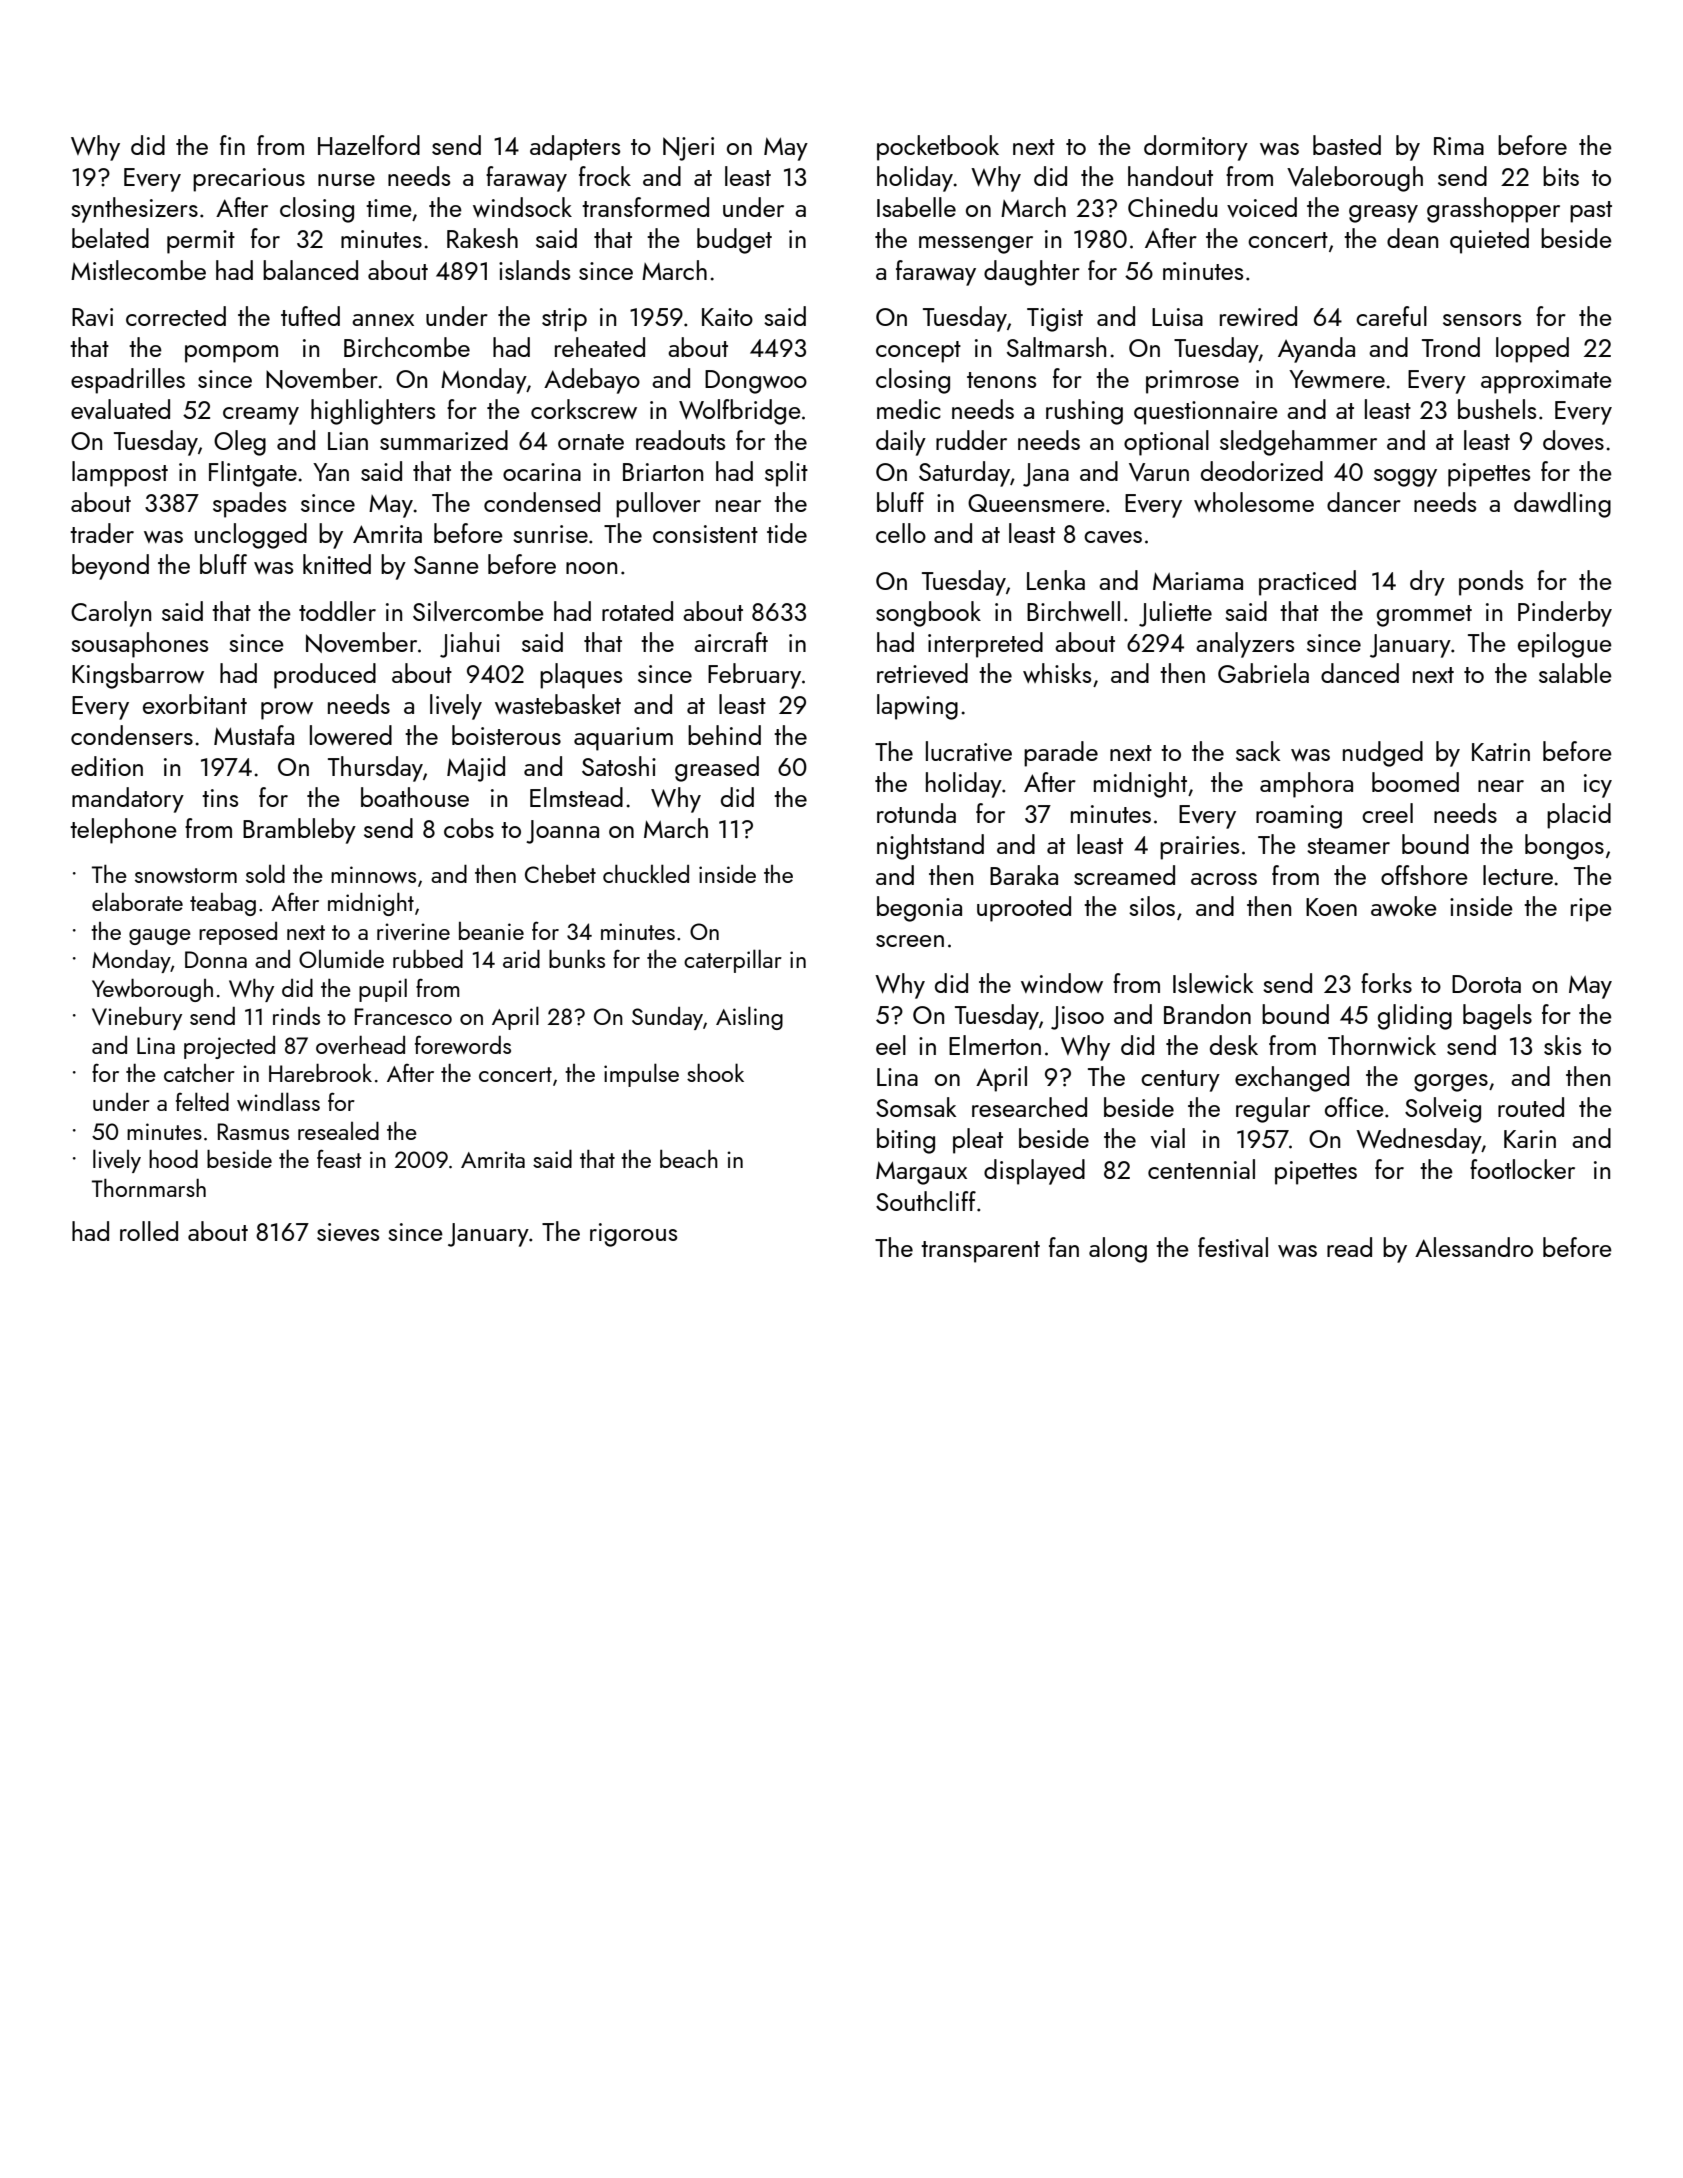  What do you see at coordinates (1029, 1107) in the screenshot?
I see `researched` at bounding box center [1029, 1107].
